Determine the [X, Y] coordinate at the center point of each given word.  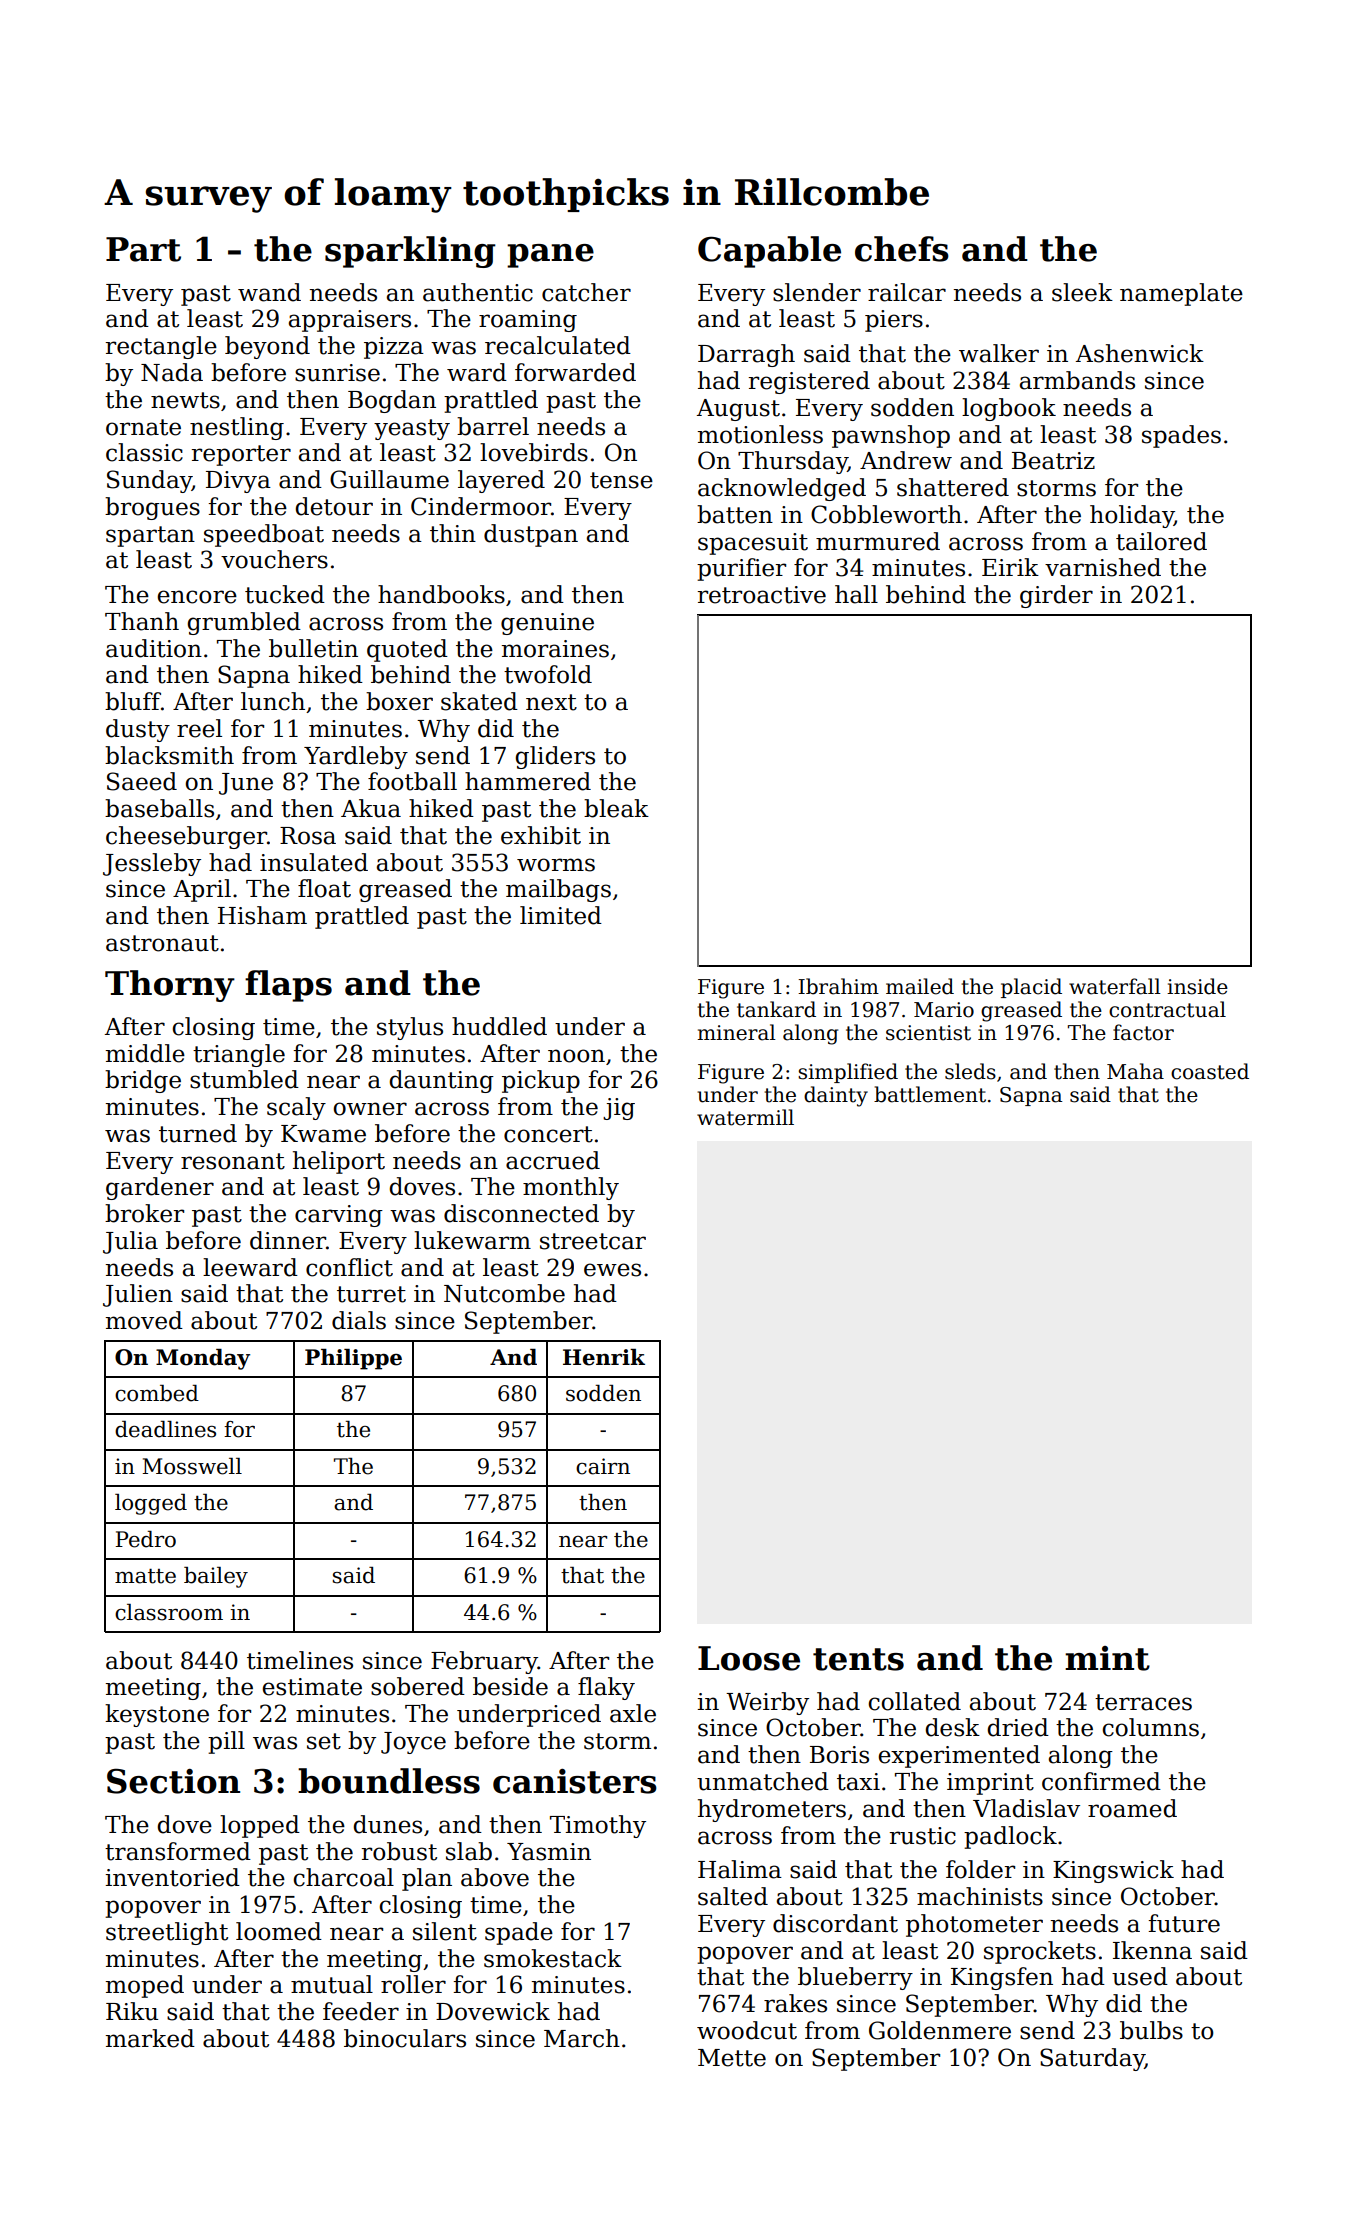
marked [150, 2038]
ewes [612, 1270]
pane [550, 256]
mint [1107, 1658]
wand [269, 292]
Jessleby [152, 864]
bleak [616, 808]
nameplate [1181, 294]
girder [1056, 596]
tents [858, 1659]
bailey [216, 1577]
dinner [288, 1240]
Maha [1135, 1071]
